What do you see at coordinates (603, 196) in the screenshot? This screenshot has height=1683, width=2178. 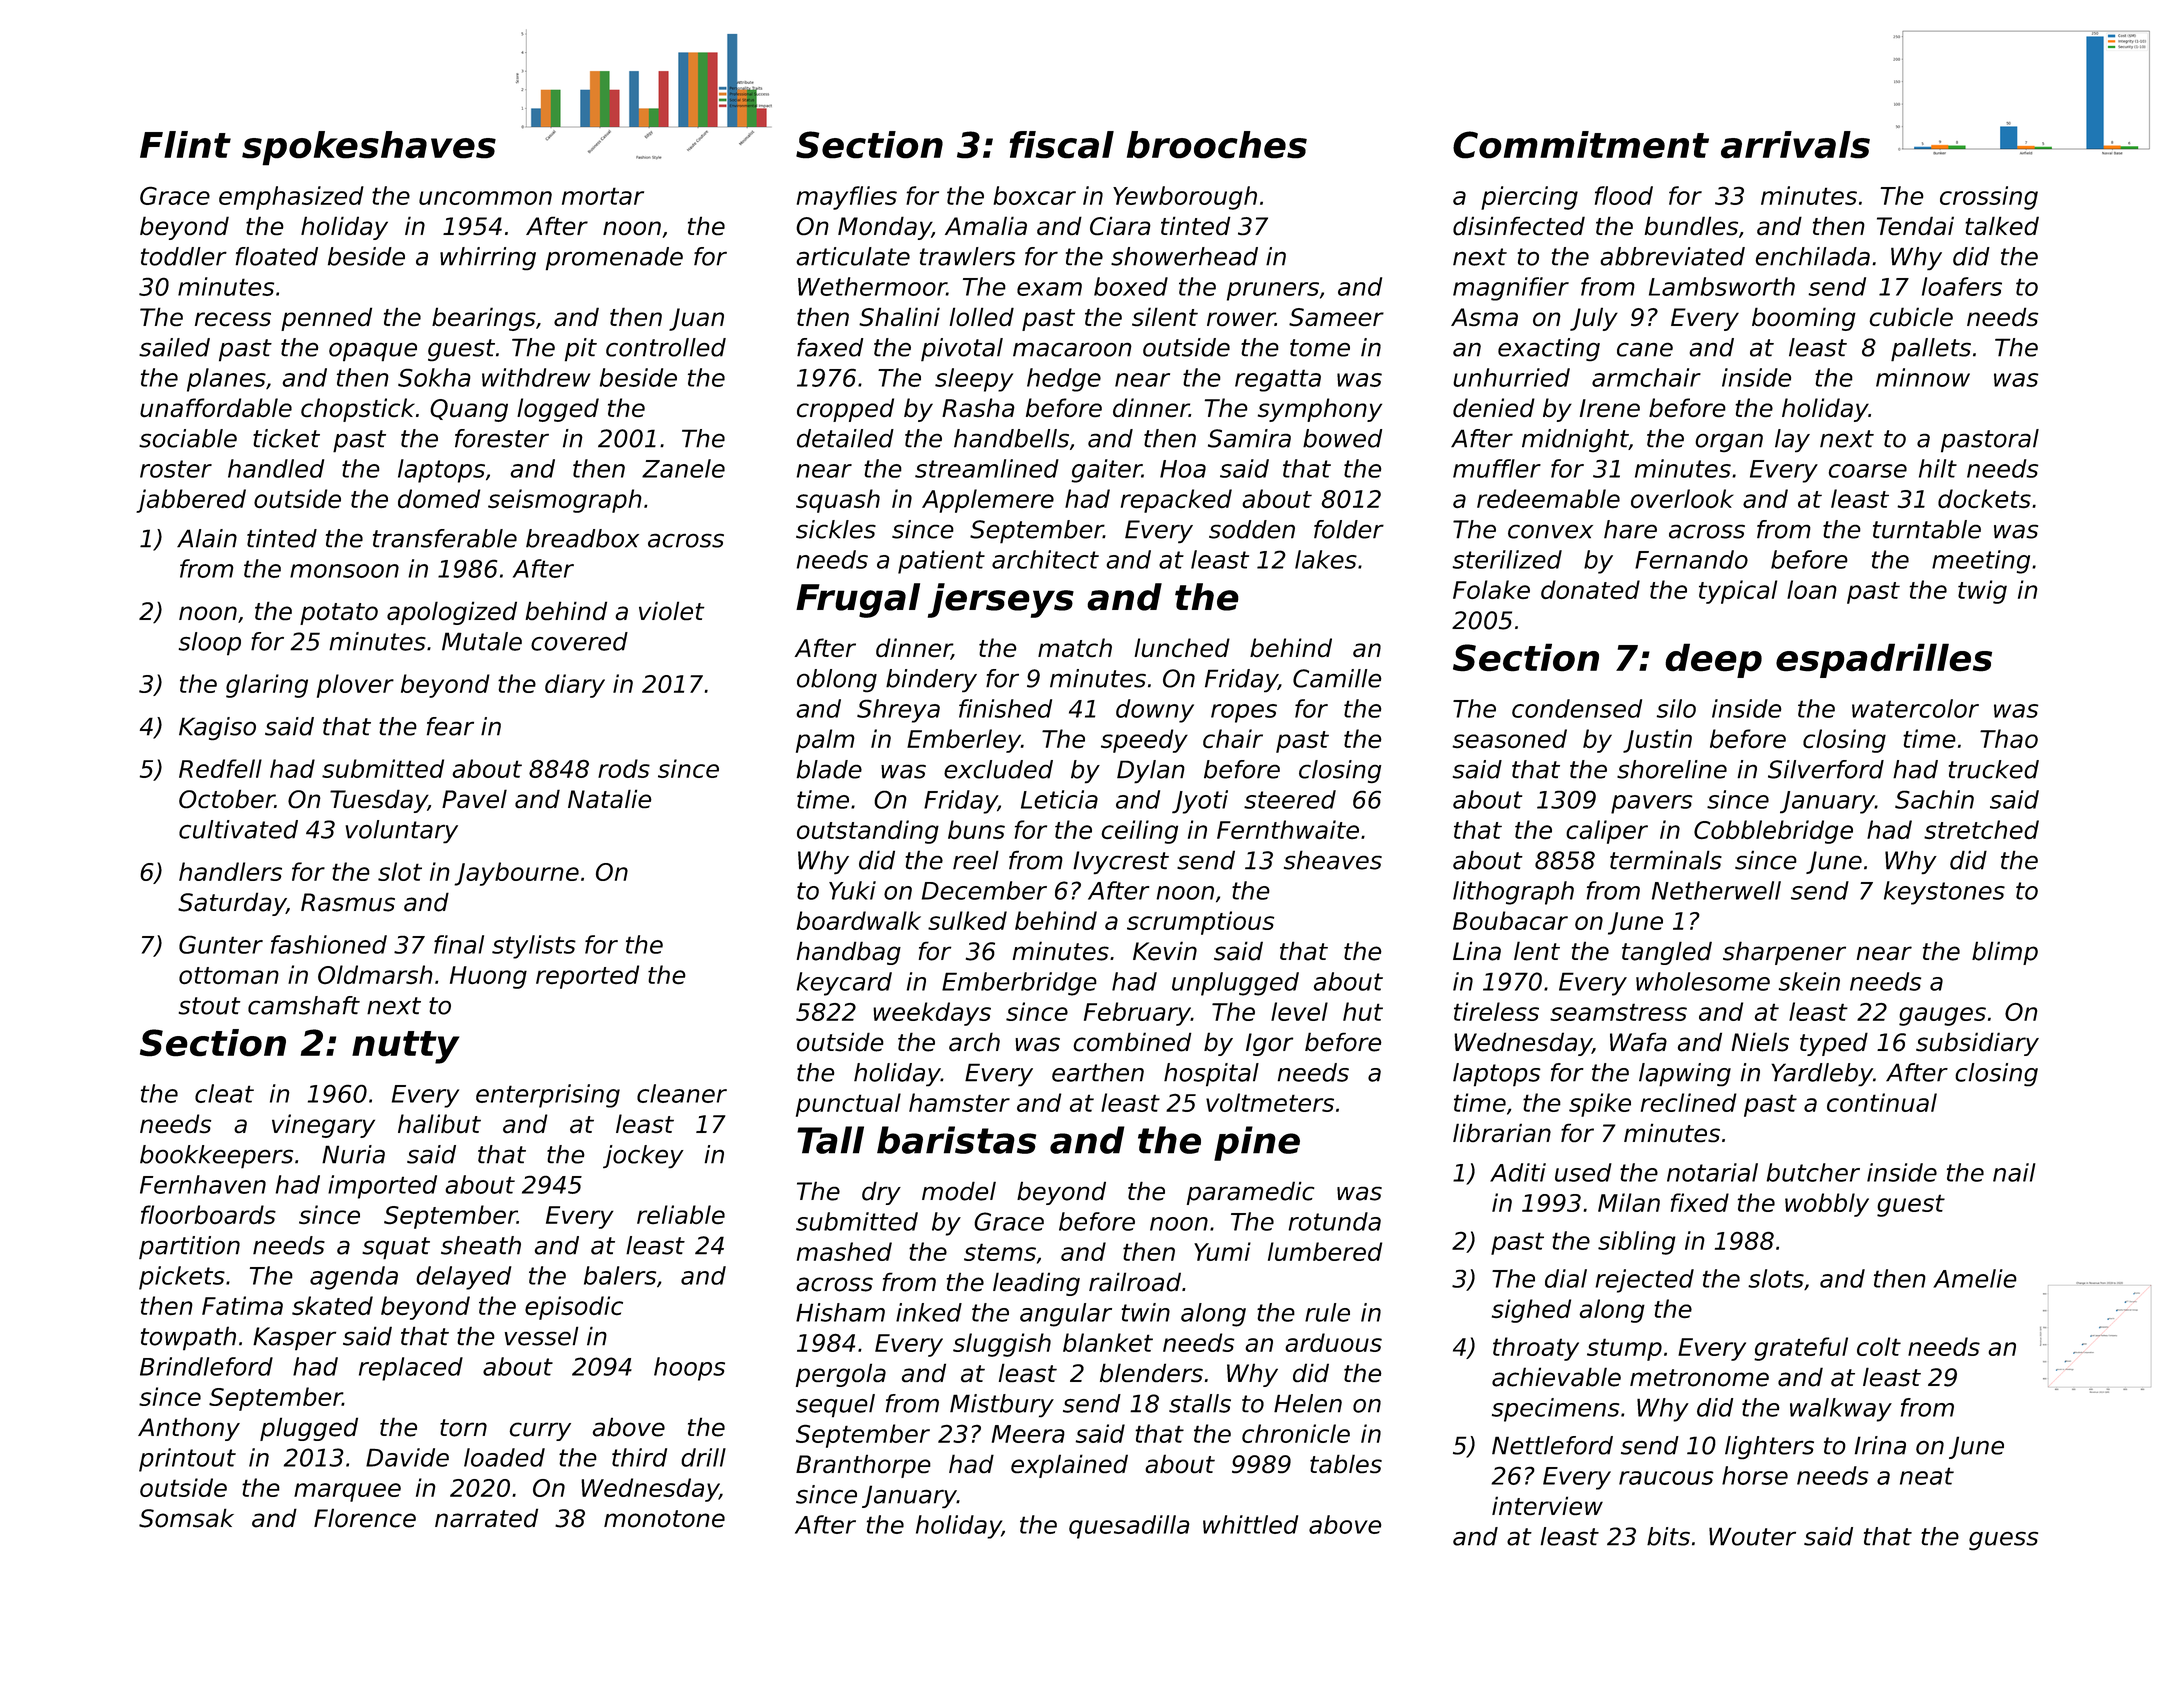 I see `mortar` at bounding box center [603, 196].
